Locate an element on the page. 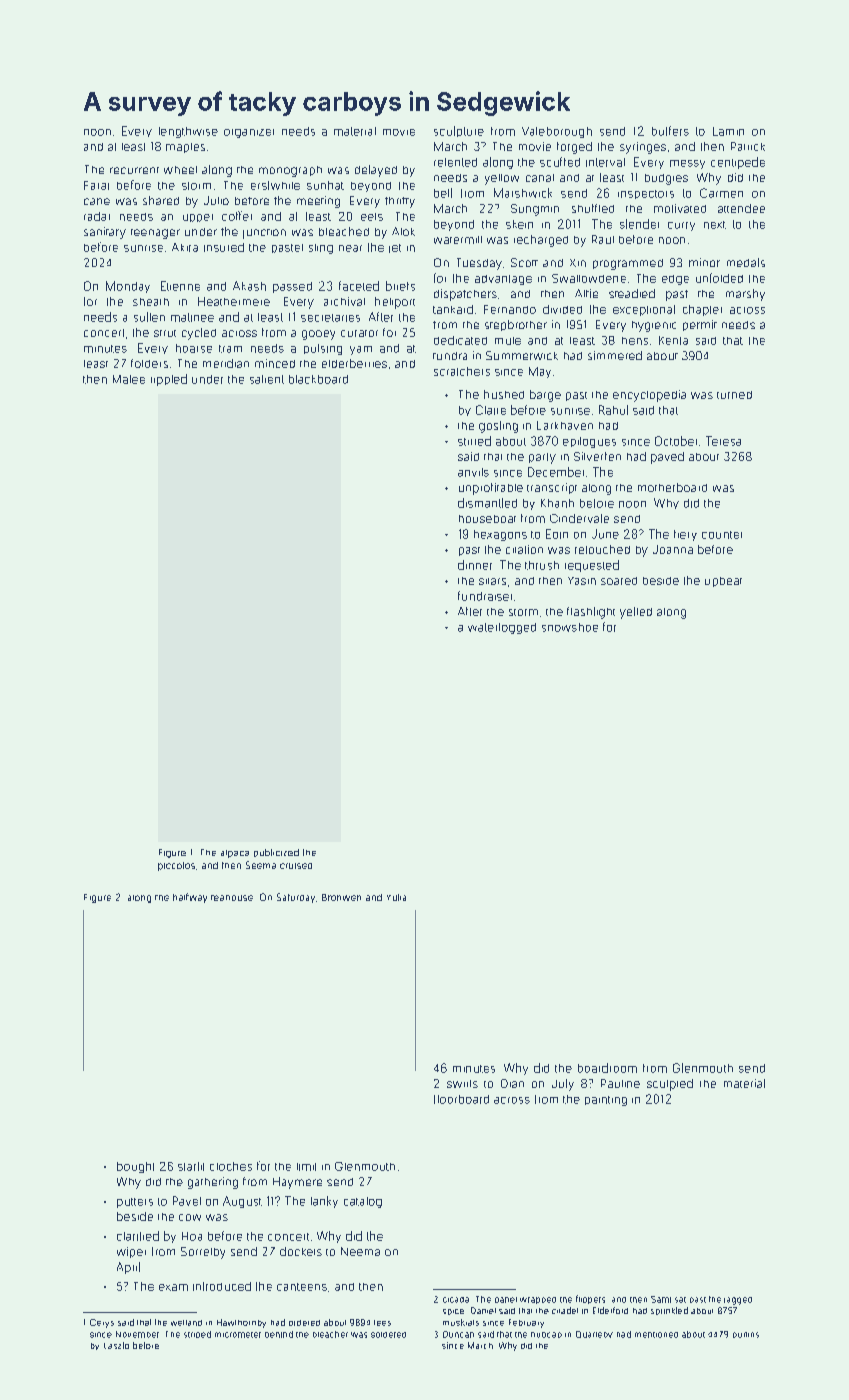 This page has height=1400, width=849. July is located at coordinates (563, 1085).
